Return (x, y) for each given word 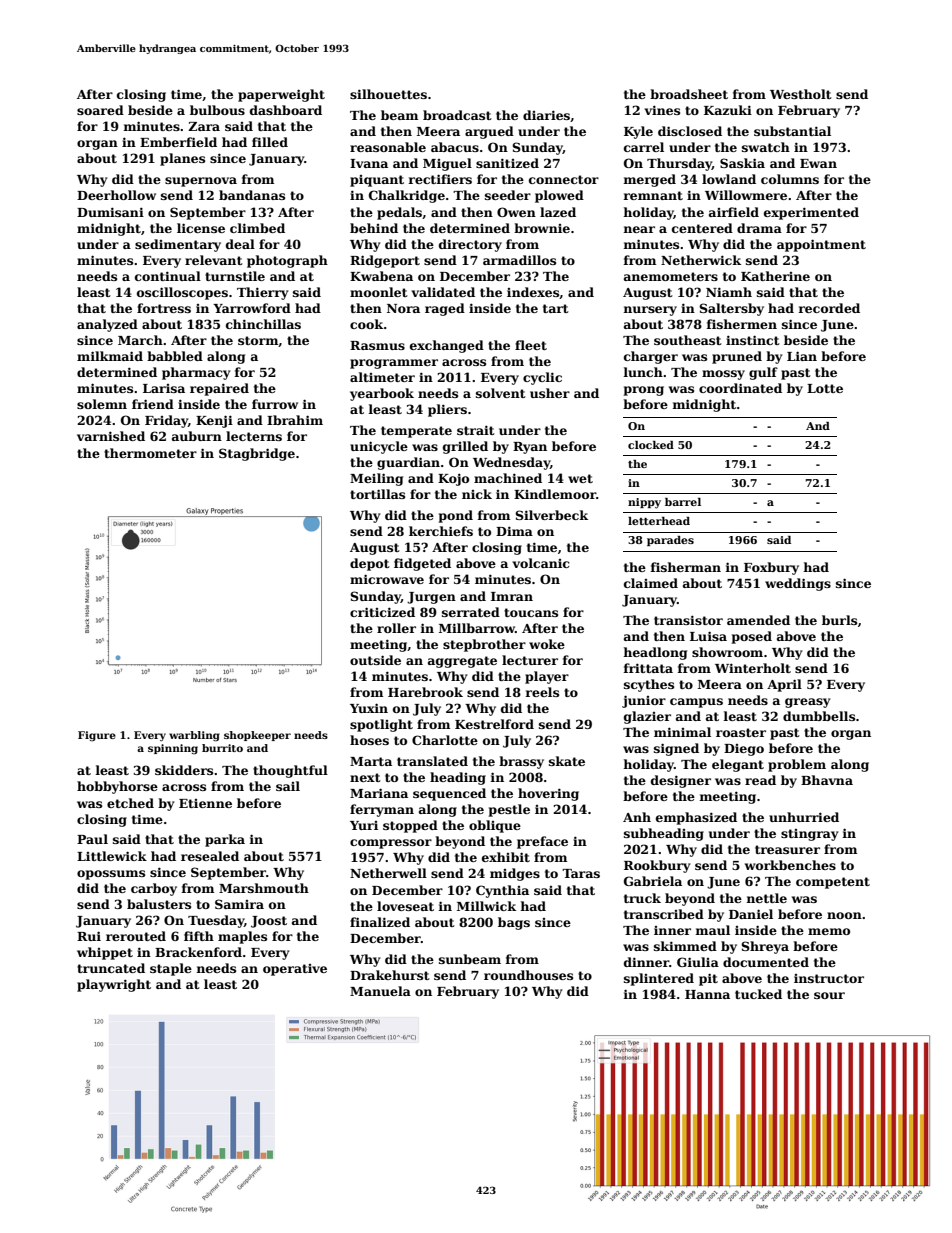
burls (839, 620)
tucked (758, 994)
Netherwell (388, 873)
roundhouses (528, 975)
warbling (194, 736)
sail (288, 786)
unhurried (804, 817)
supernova (201, 182)
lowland (729, 179)
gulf (763, 373)
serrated (471, 612)
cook (367, 324)
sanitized (507, 163)
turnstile (235, 276)
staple (171, 969)
